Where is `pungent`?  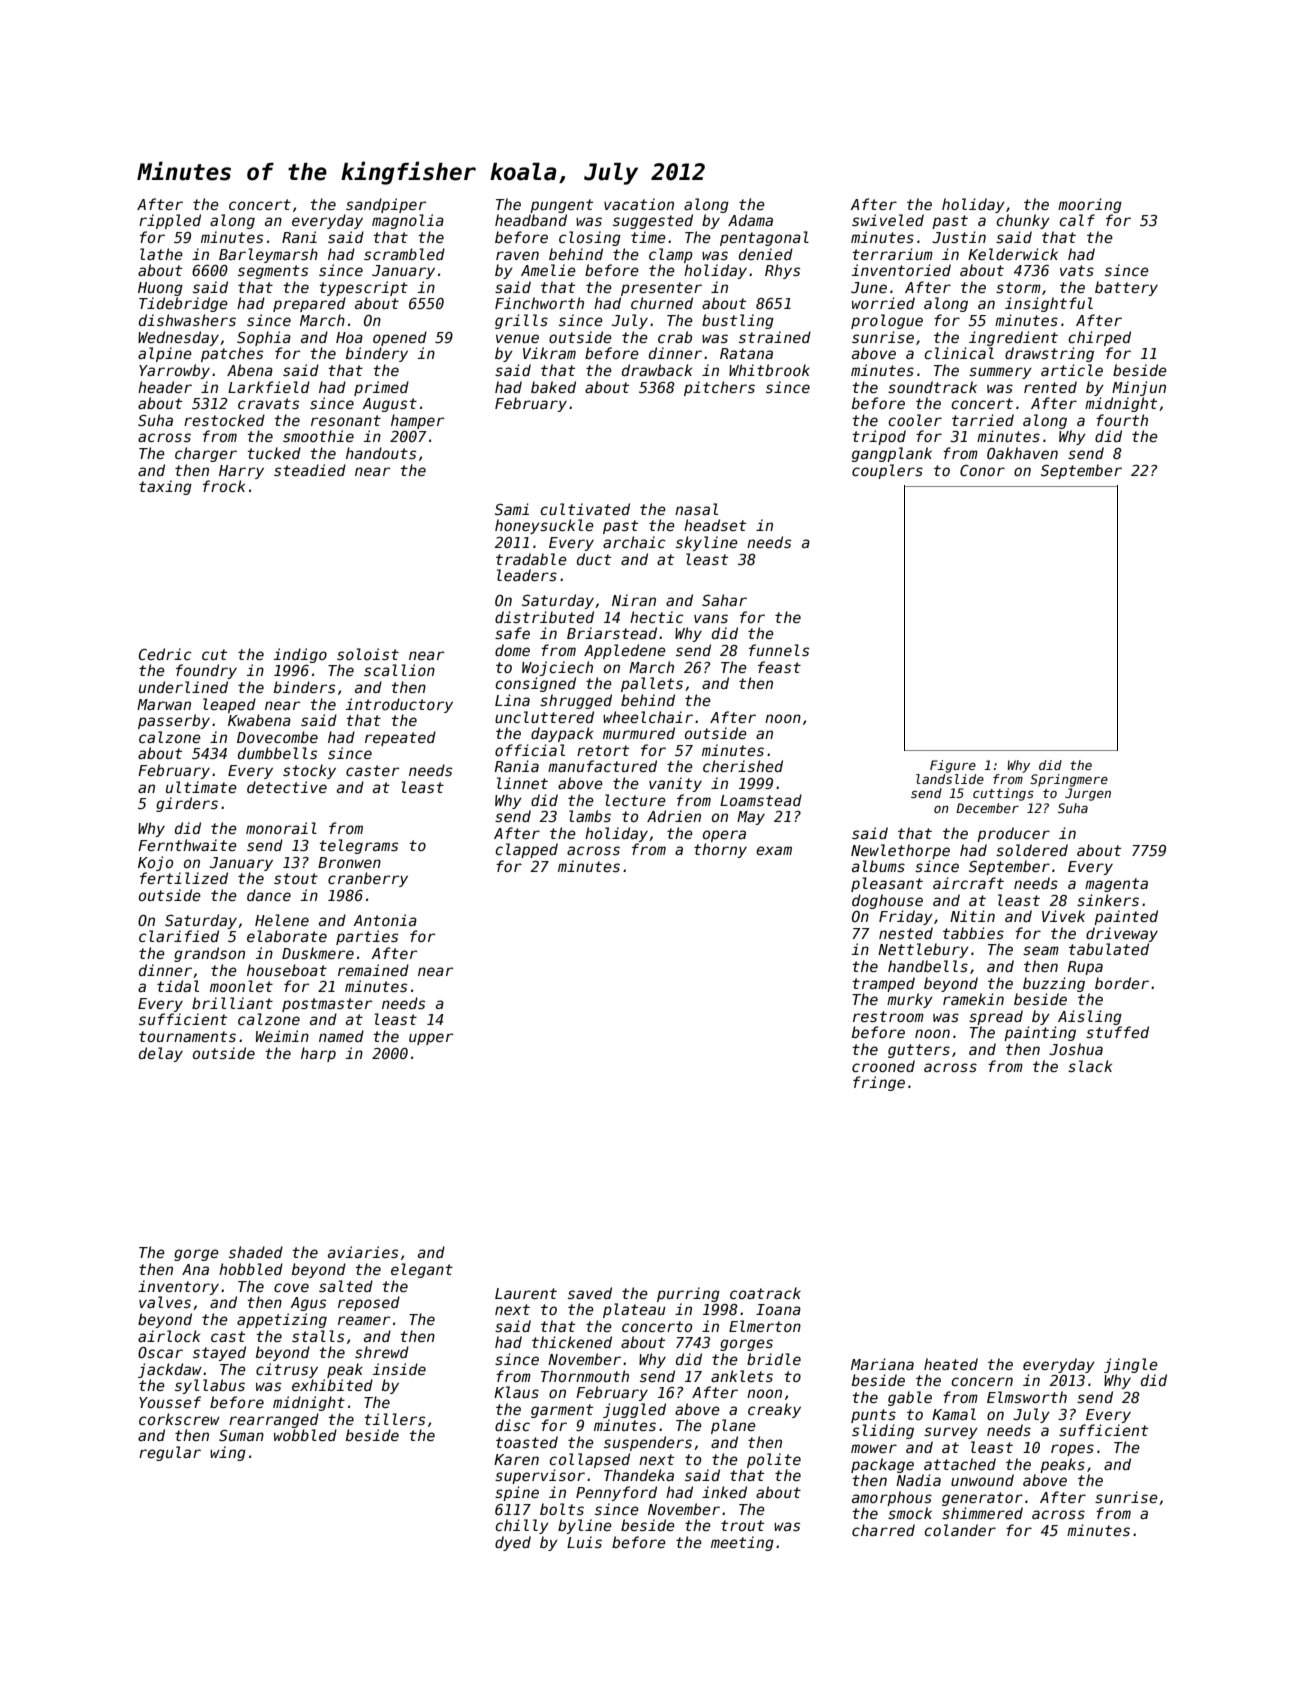
pungent is located at coordinates (561, 206).
